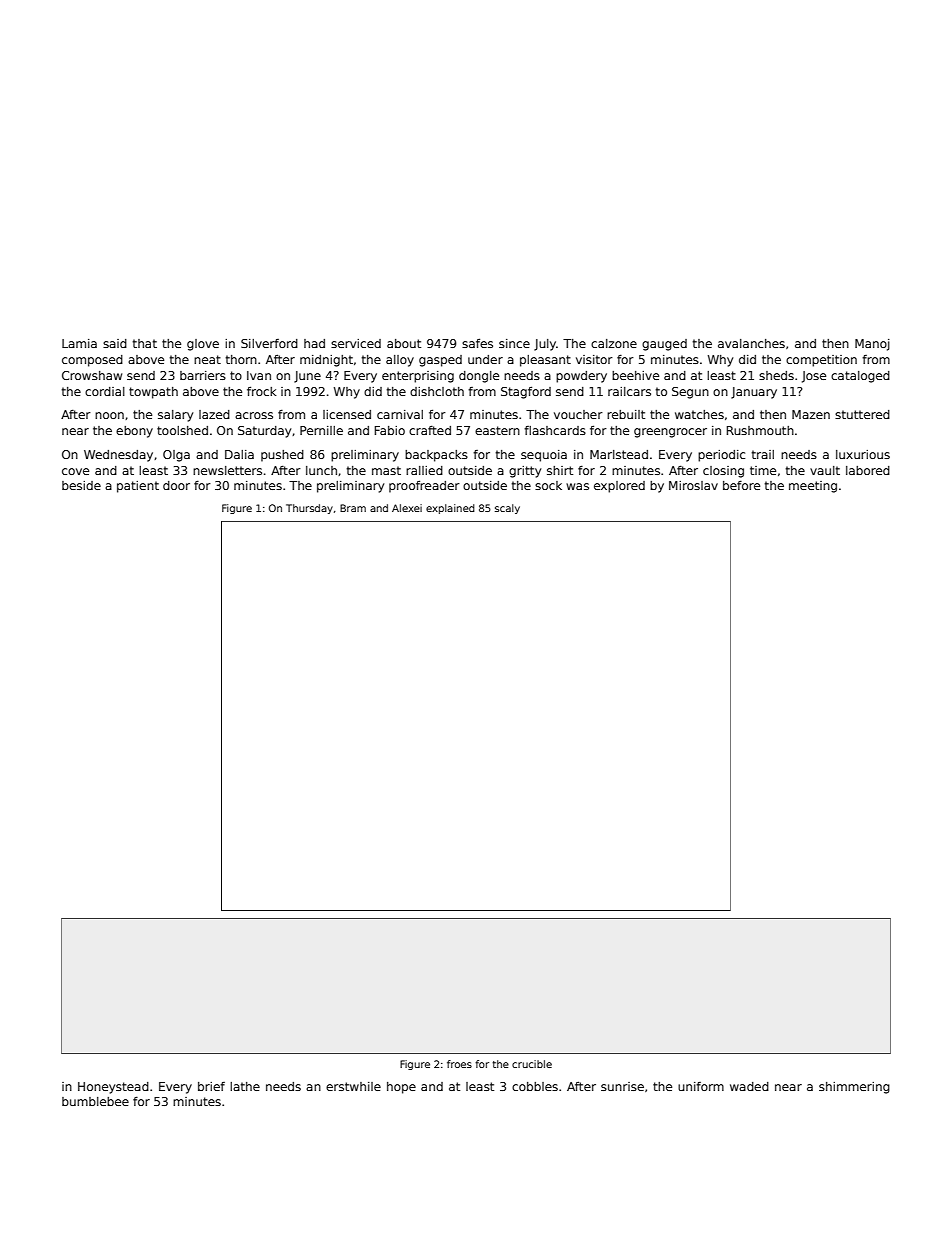  What do you see at coordinates (741, 485) in the document?
I see `before` at bounding box center [741, 485].
